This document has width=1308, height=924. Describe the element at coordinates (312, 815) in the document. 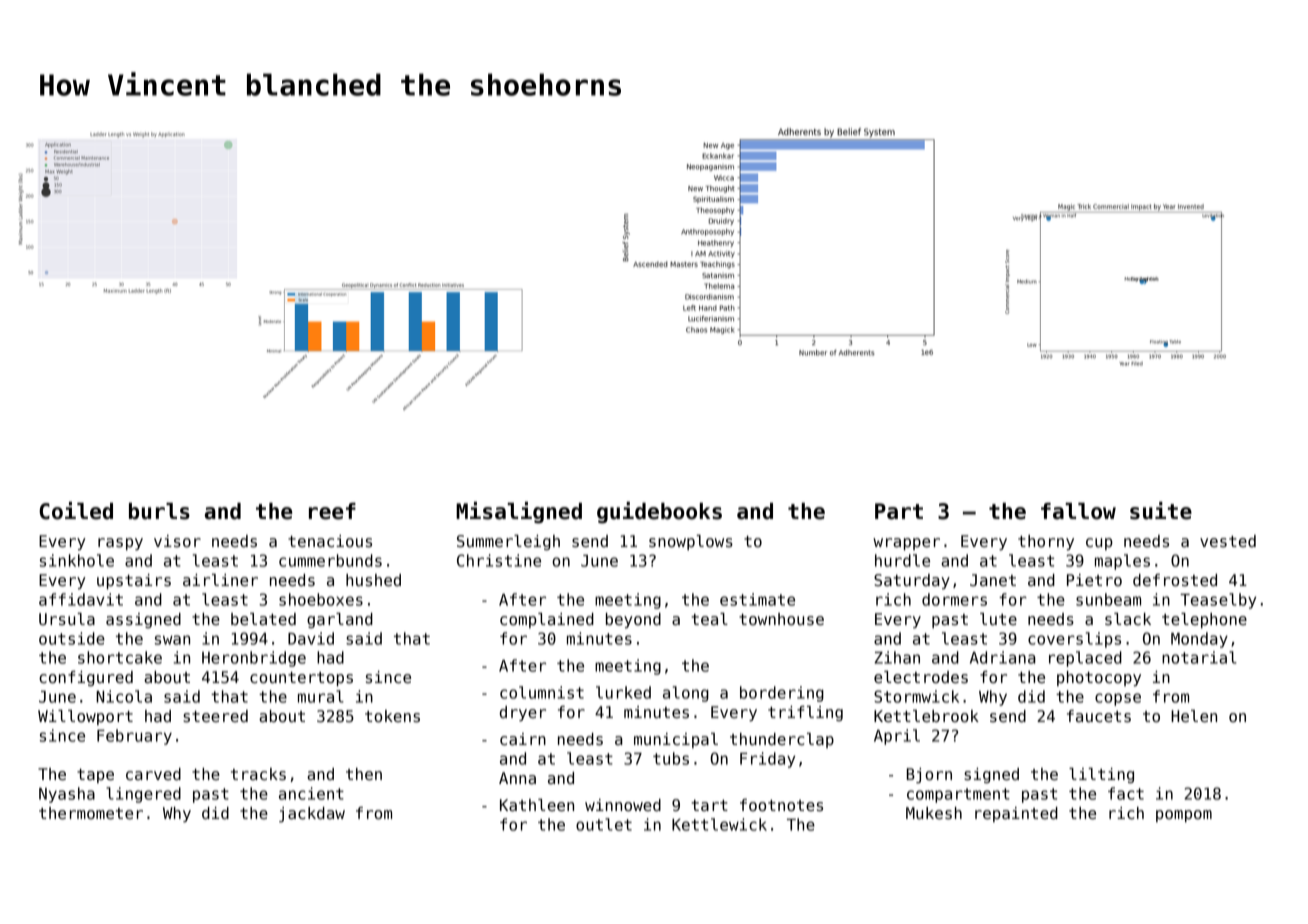

I see `jackdaw` at that location.
